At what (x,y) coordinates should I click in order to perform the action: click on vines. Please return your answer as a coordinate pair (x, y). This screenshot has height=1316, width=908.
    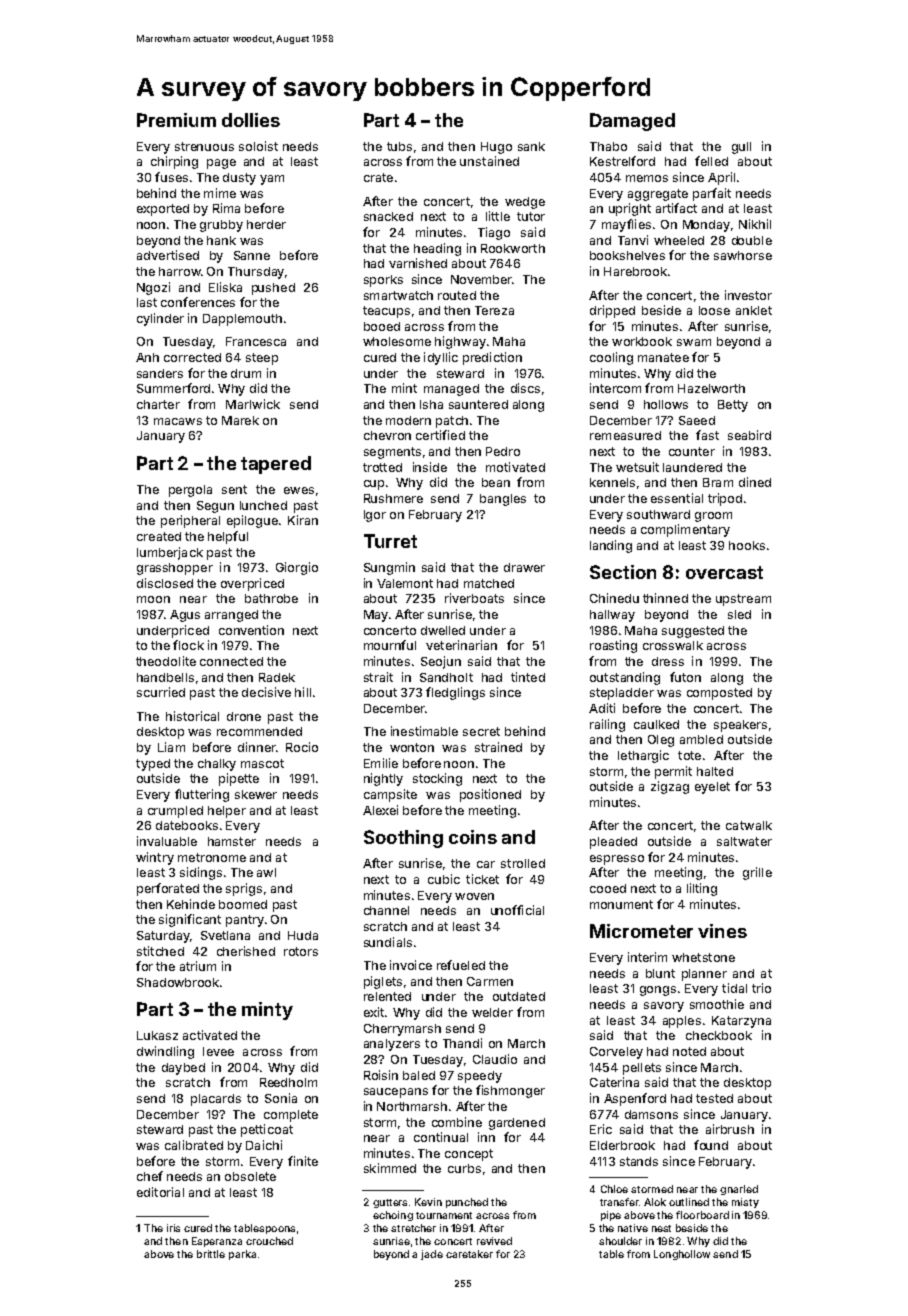
    Looking at the image, I should click on (722, 931).
